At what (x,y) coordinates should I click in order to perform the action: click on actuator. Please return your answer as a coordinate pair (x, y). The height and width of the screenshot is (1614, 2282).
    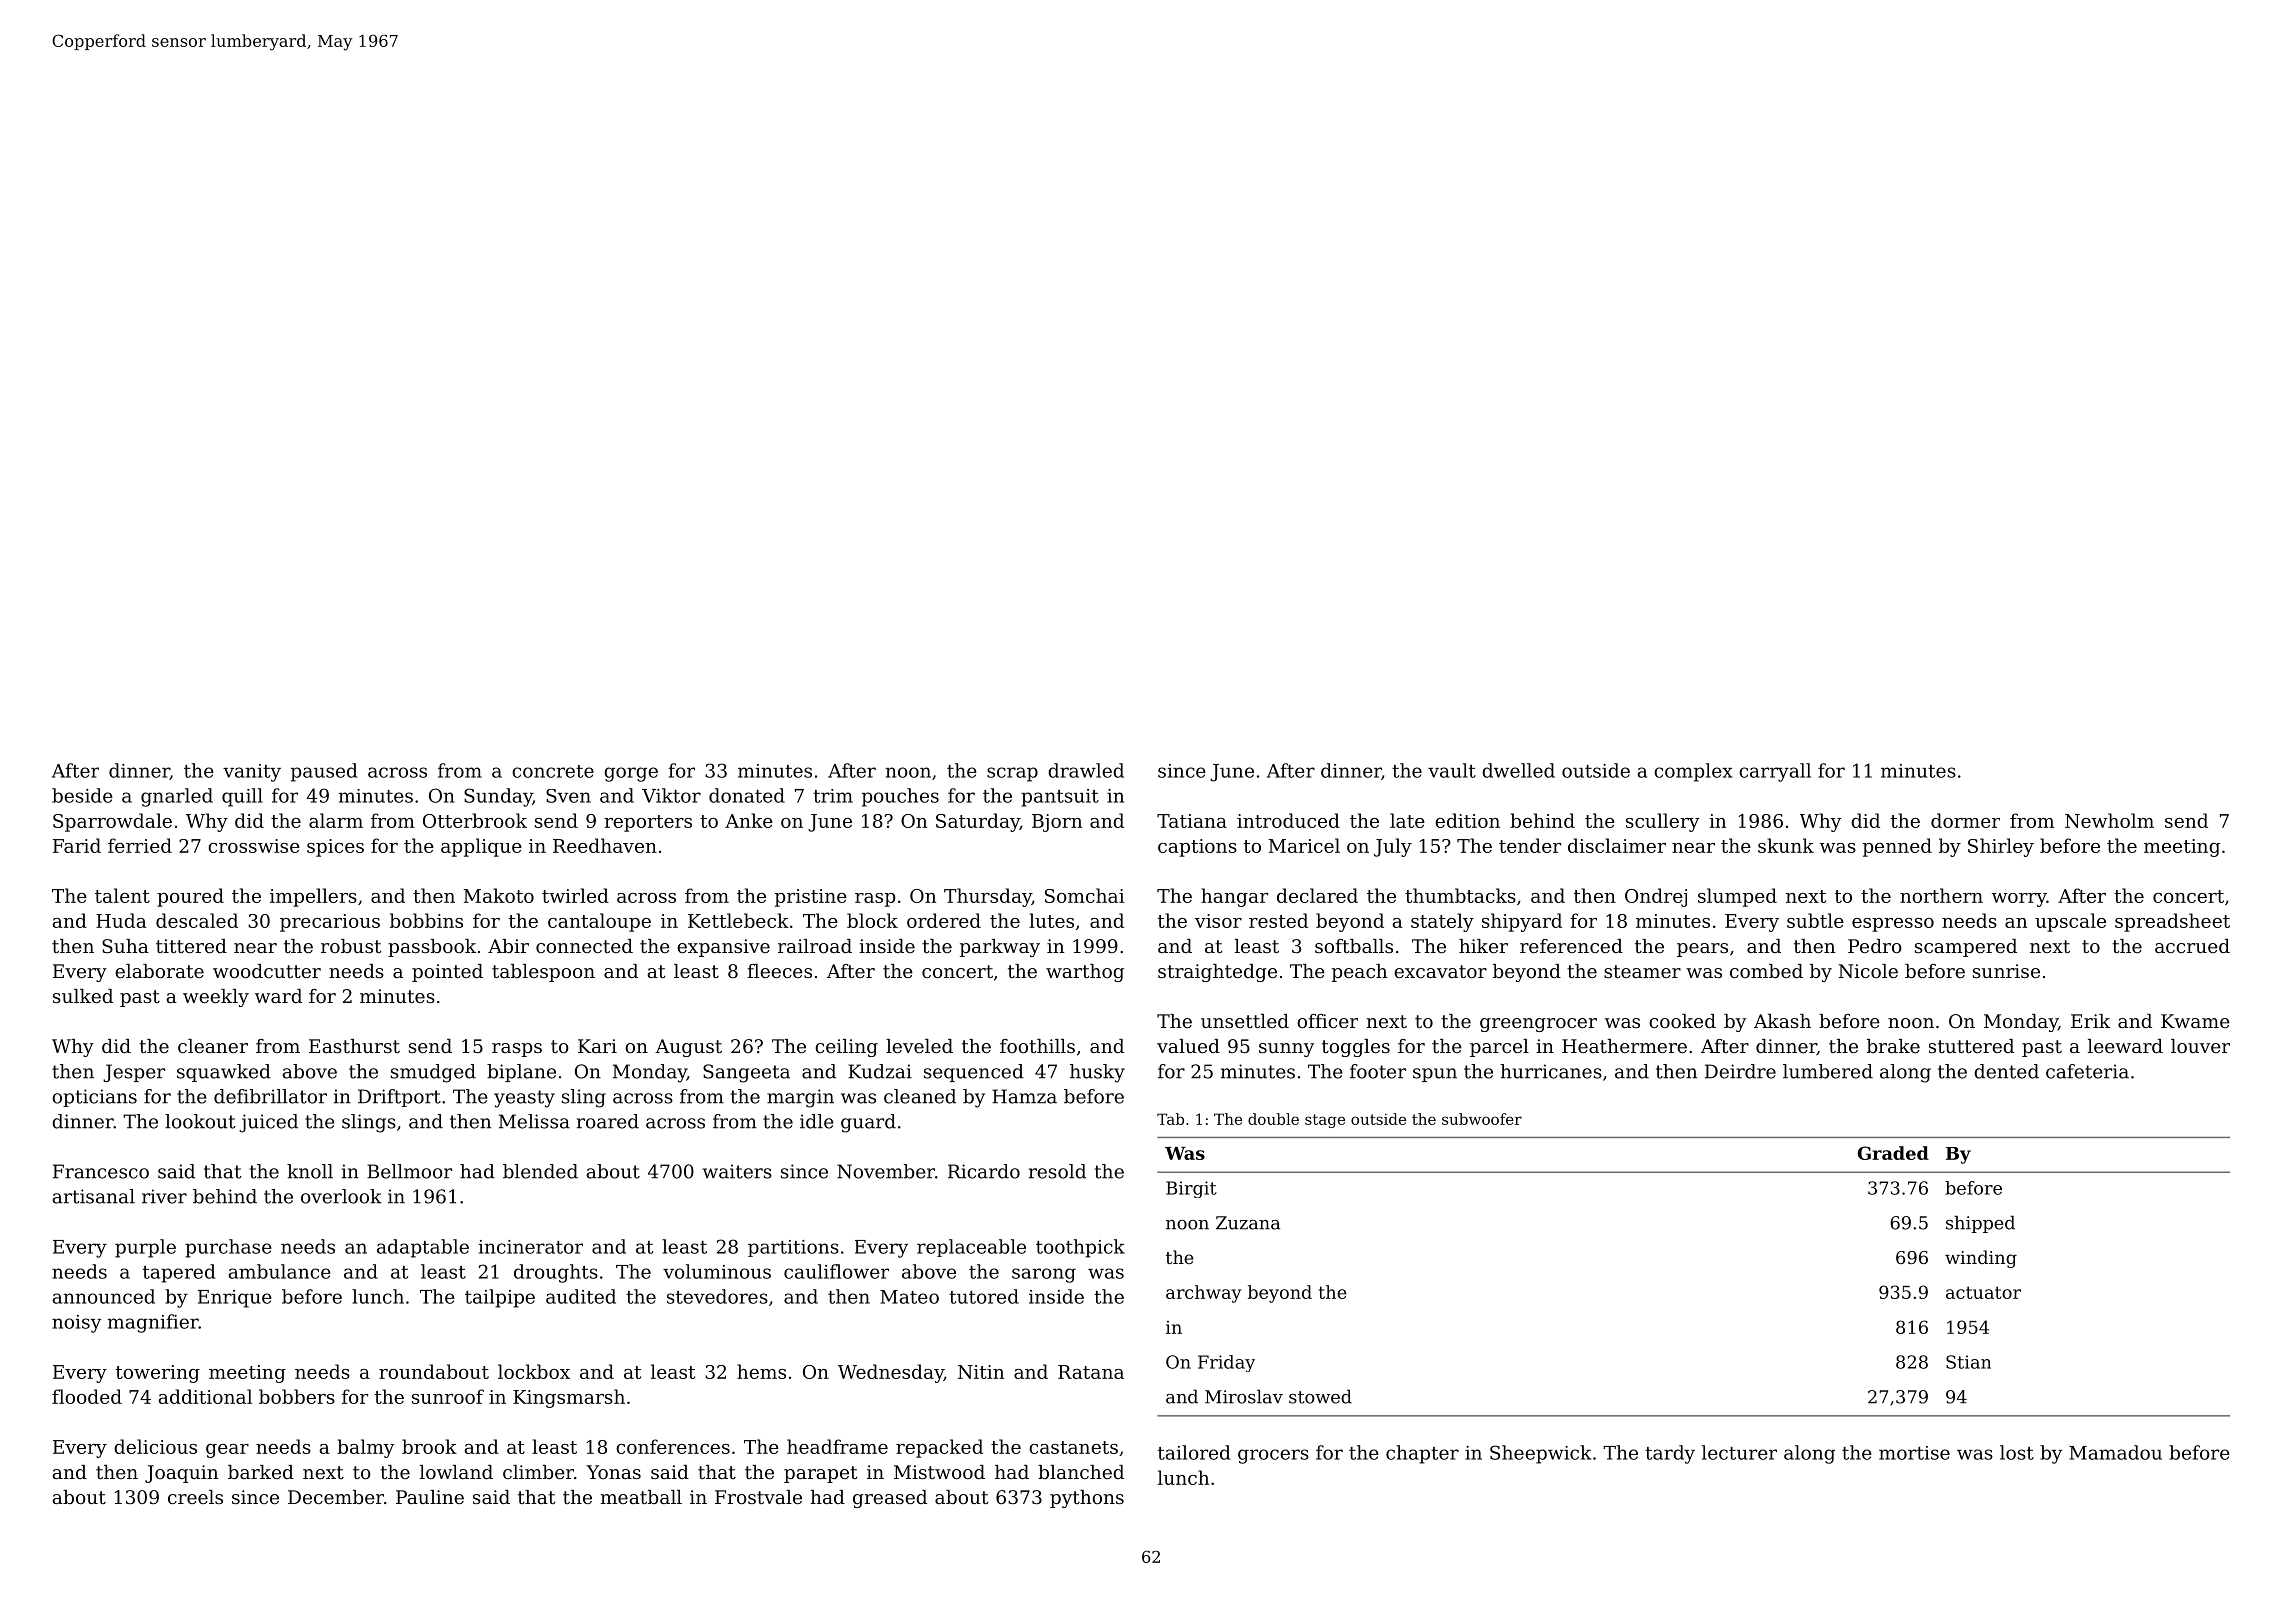
    Looking at the image, I should click on (1983, 1292).
